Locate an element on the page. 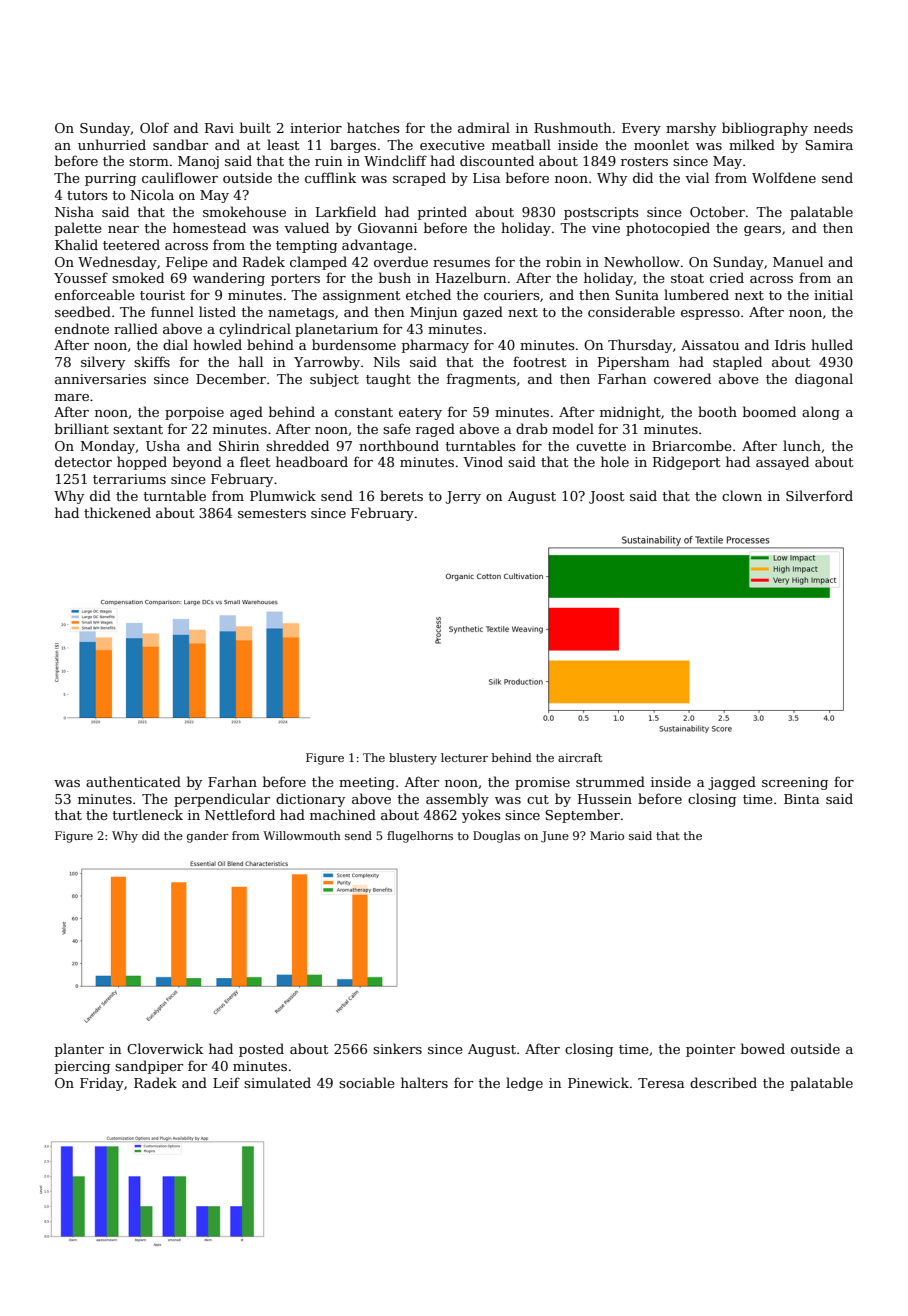  planter is located at coordinates (79, 1050).
